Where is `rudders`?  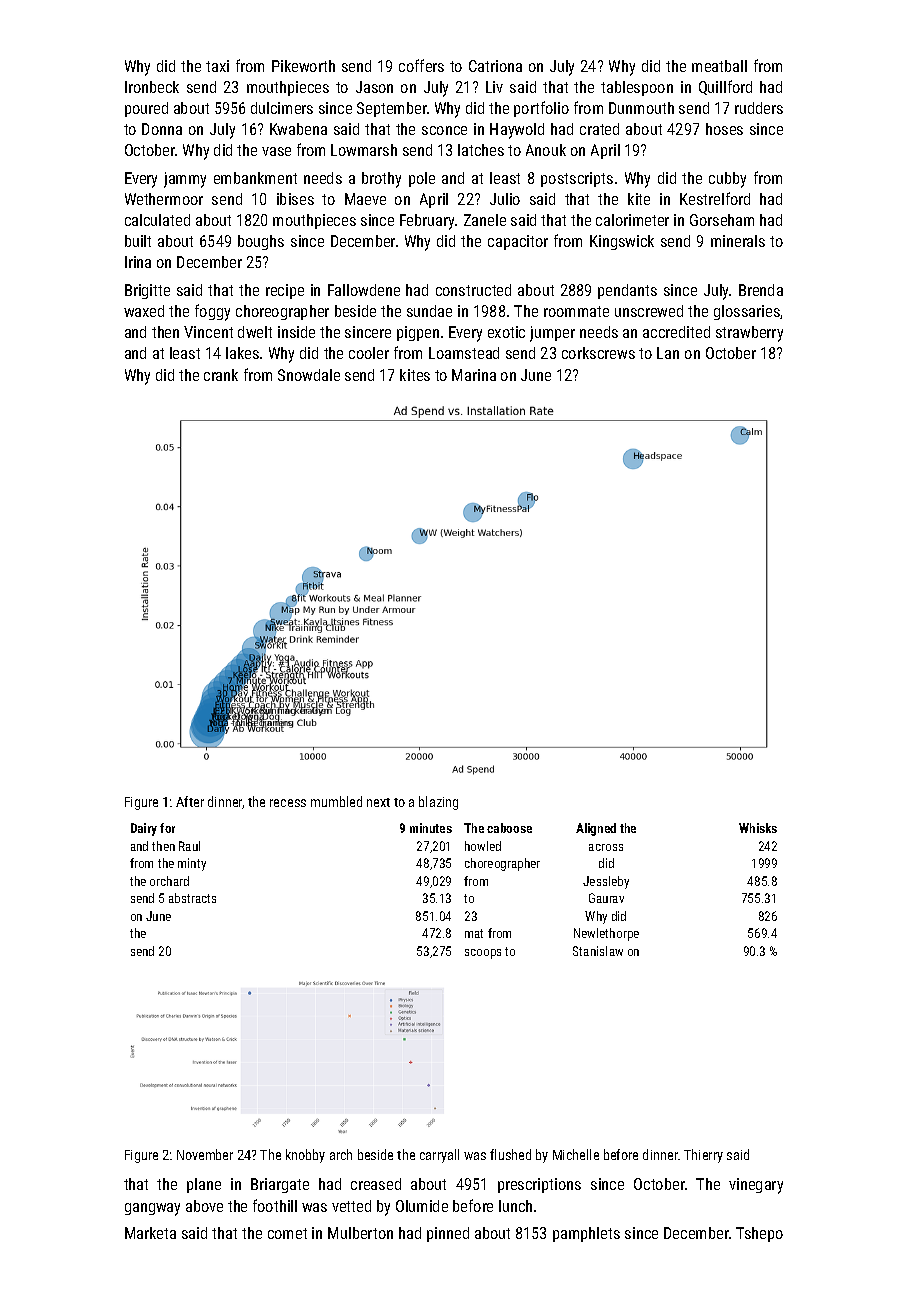 rudders is located at coordinates (759, 108).
